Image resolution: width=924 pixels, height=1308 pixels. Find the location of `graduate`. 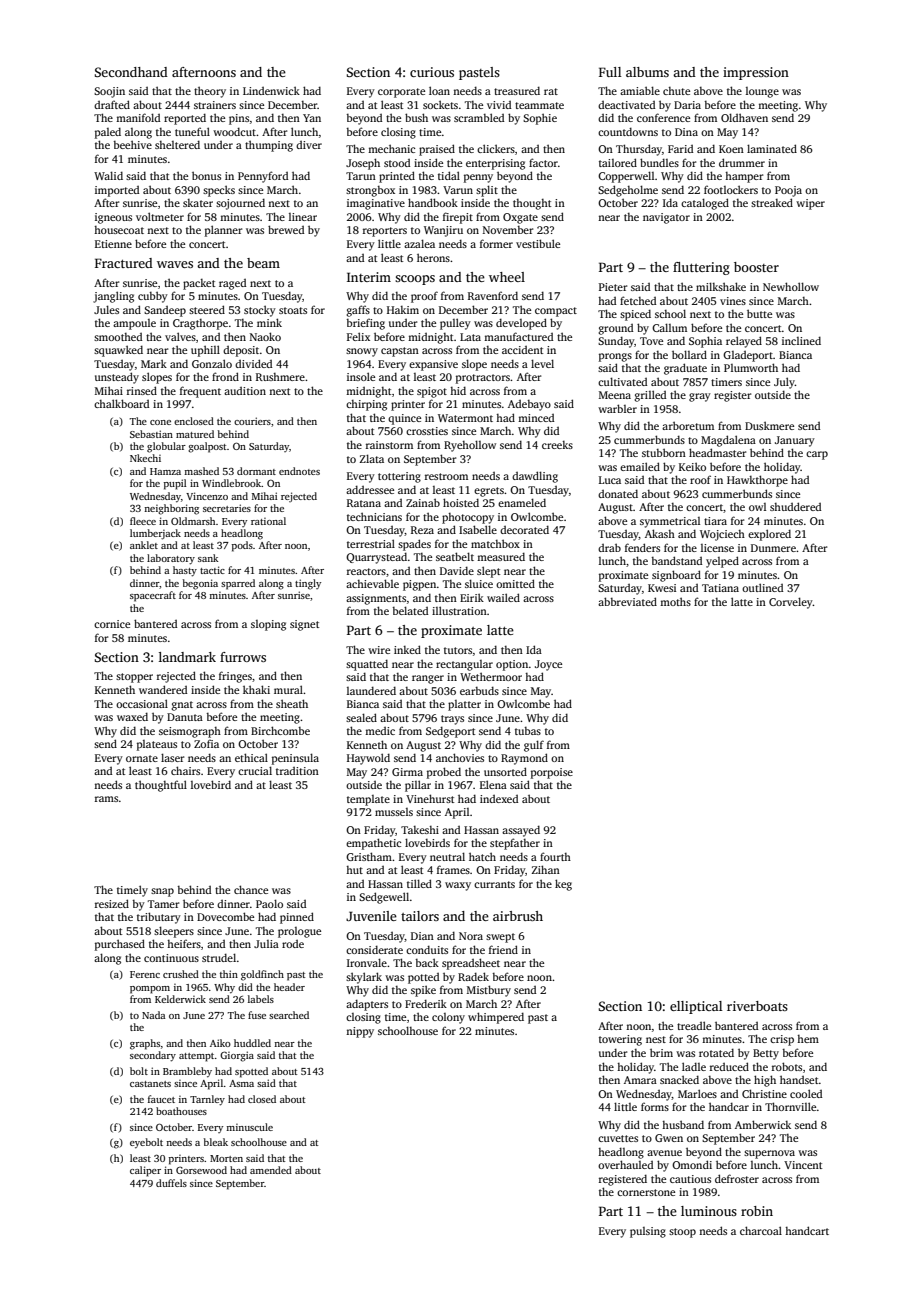

graduate is located at coordinates (685, 369).
